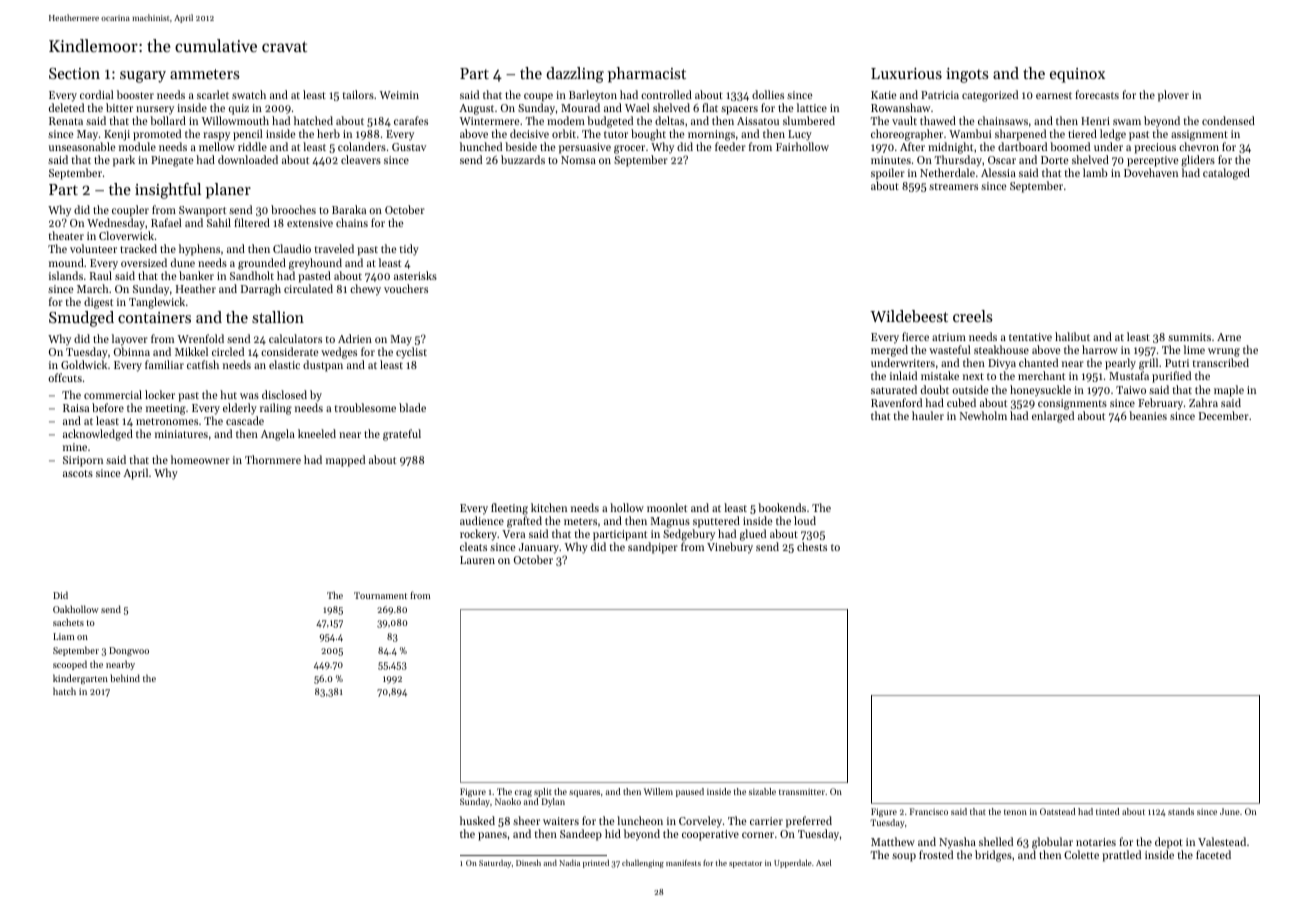 The image size is (1308, 924). What do you see at coordinates (125, 678) in the screenshot?
I see `behind` at bounding box center [125, 678].
